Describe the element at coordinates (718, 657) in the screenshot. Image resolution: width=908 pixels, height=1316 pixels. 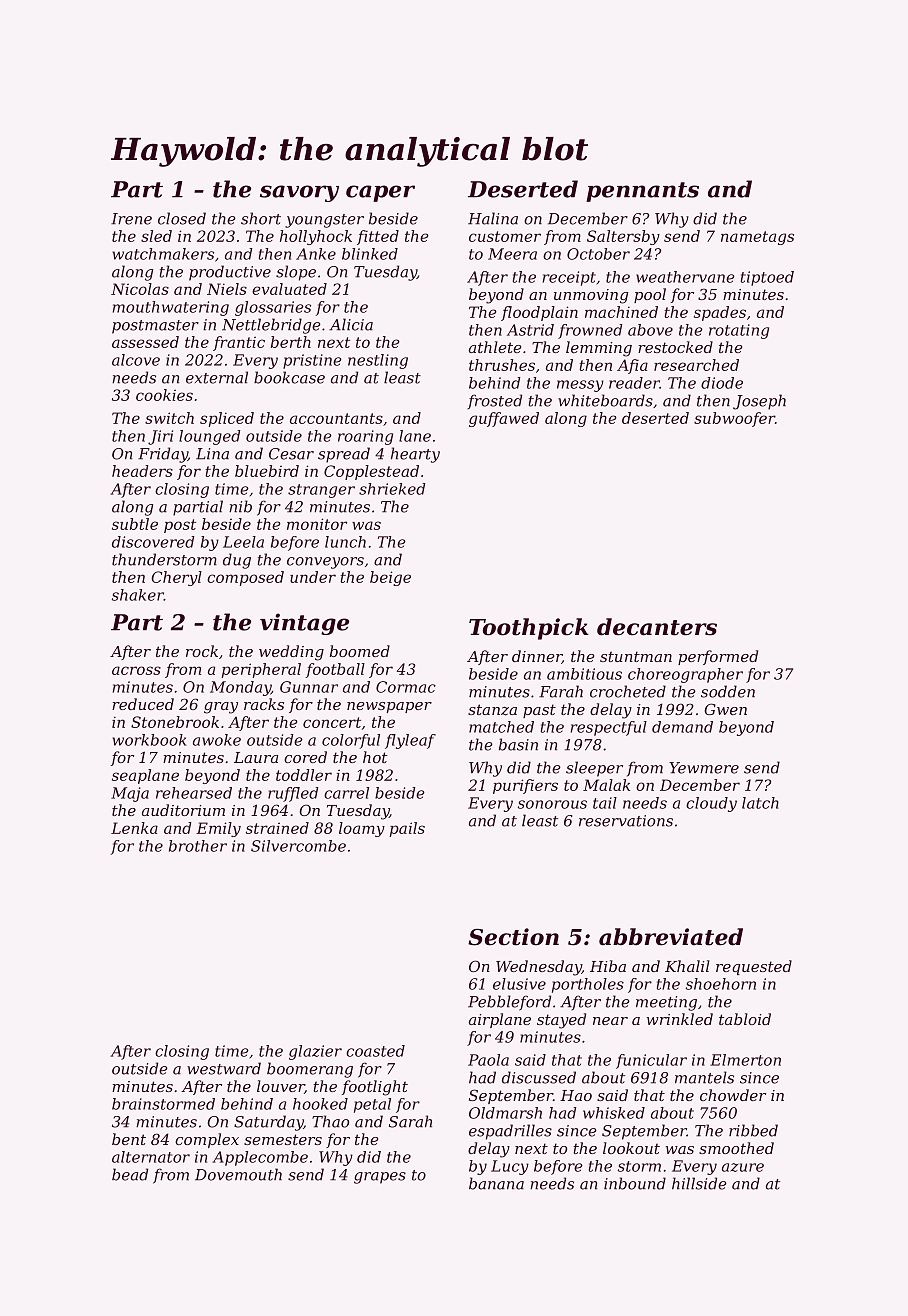
I see `performed` at that location.
